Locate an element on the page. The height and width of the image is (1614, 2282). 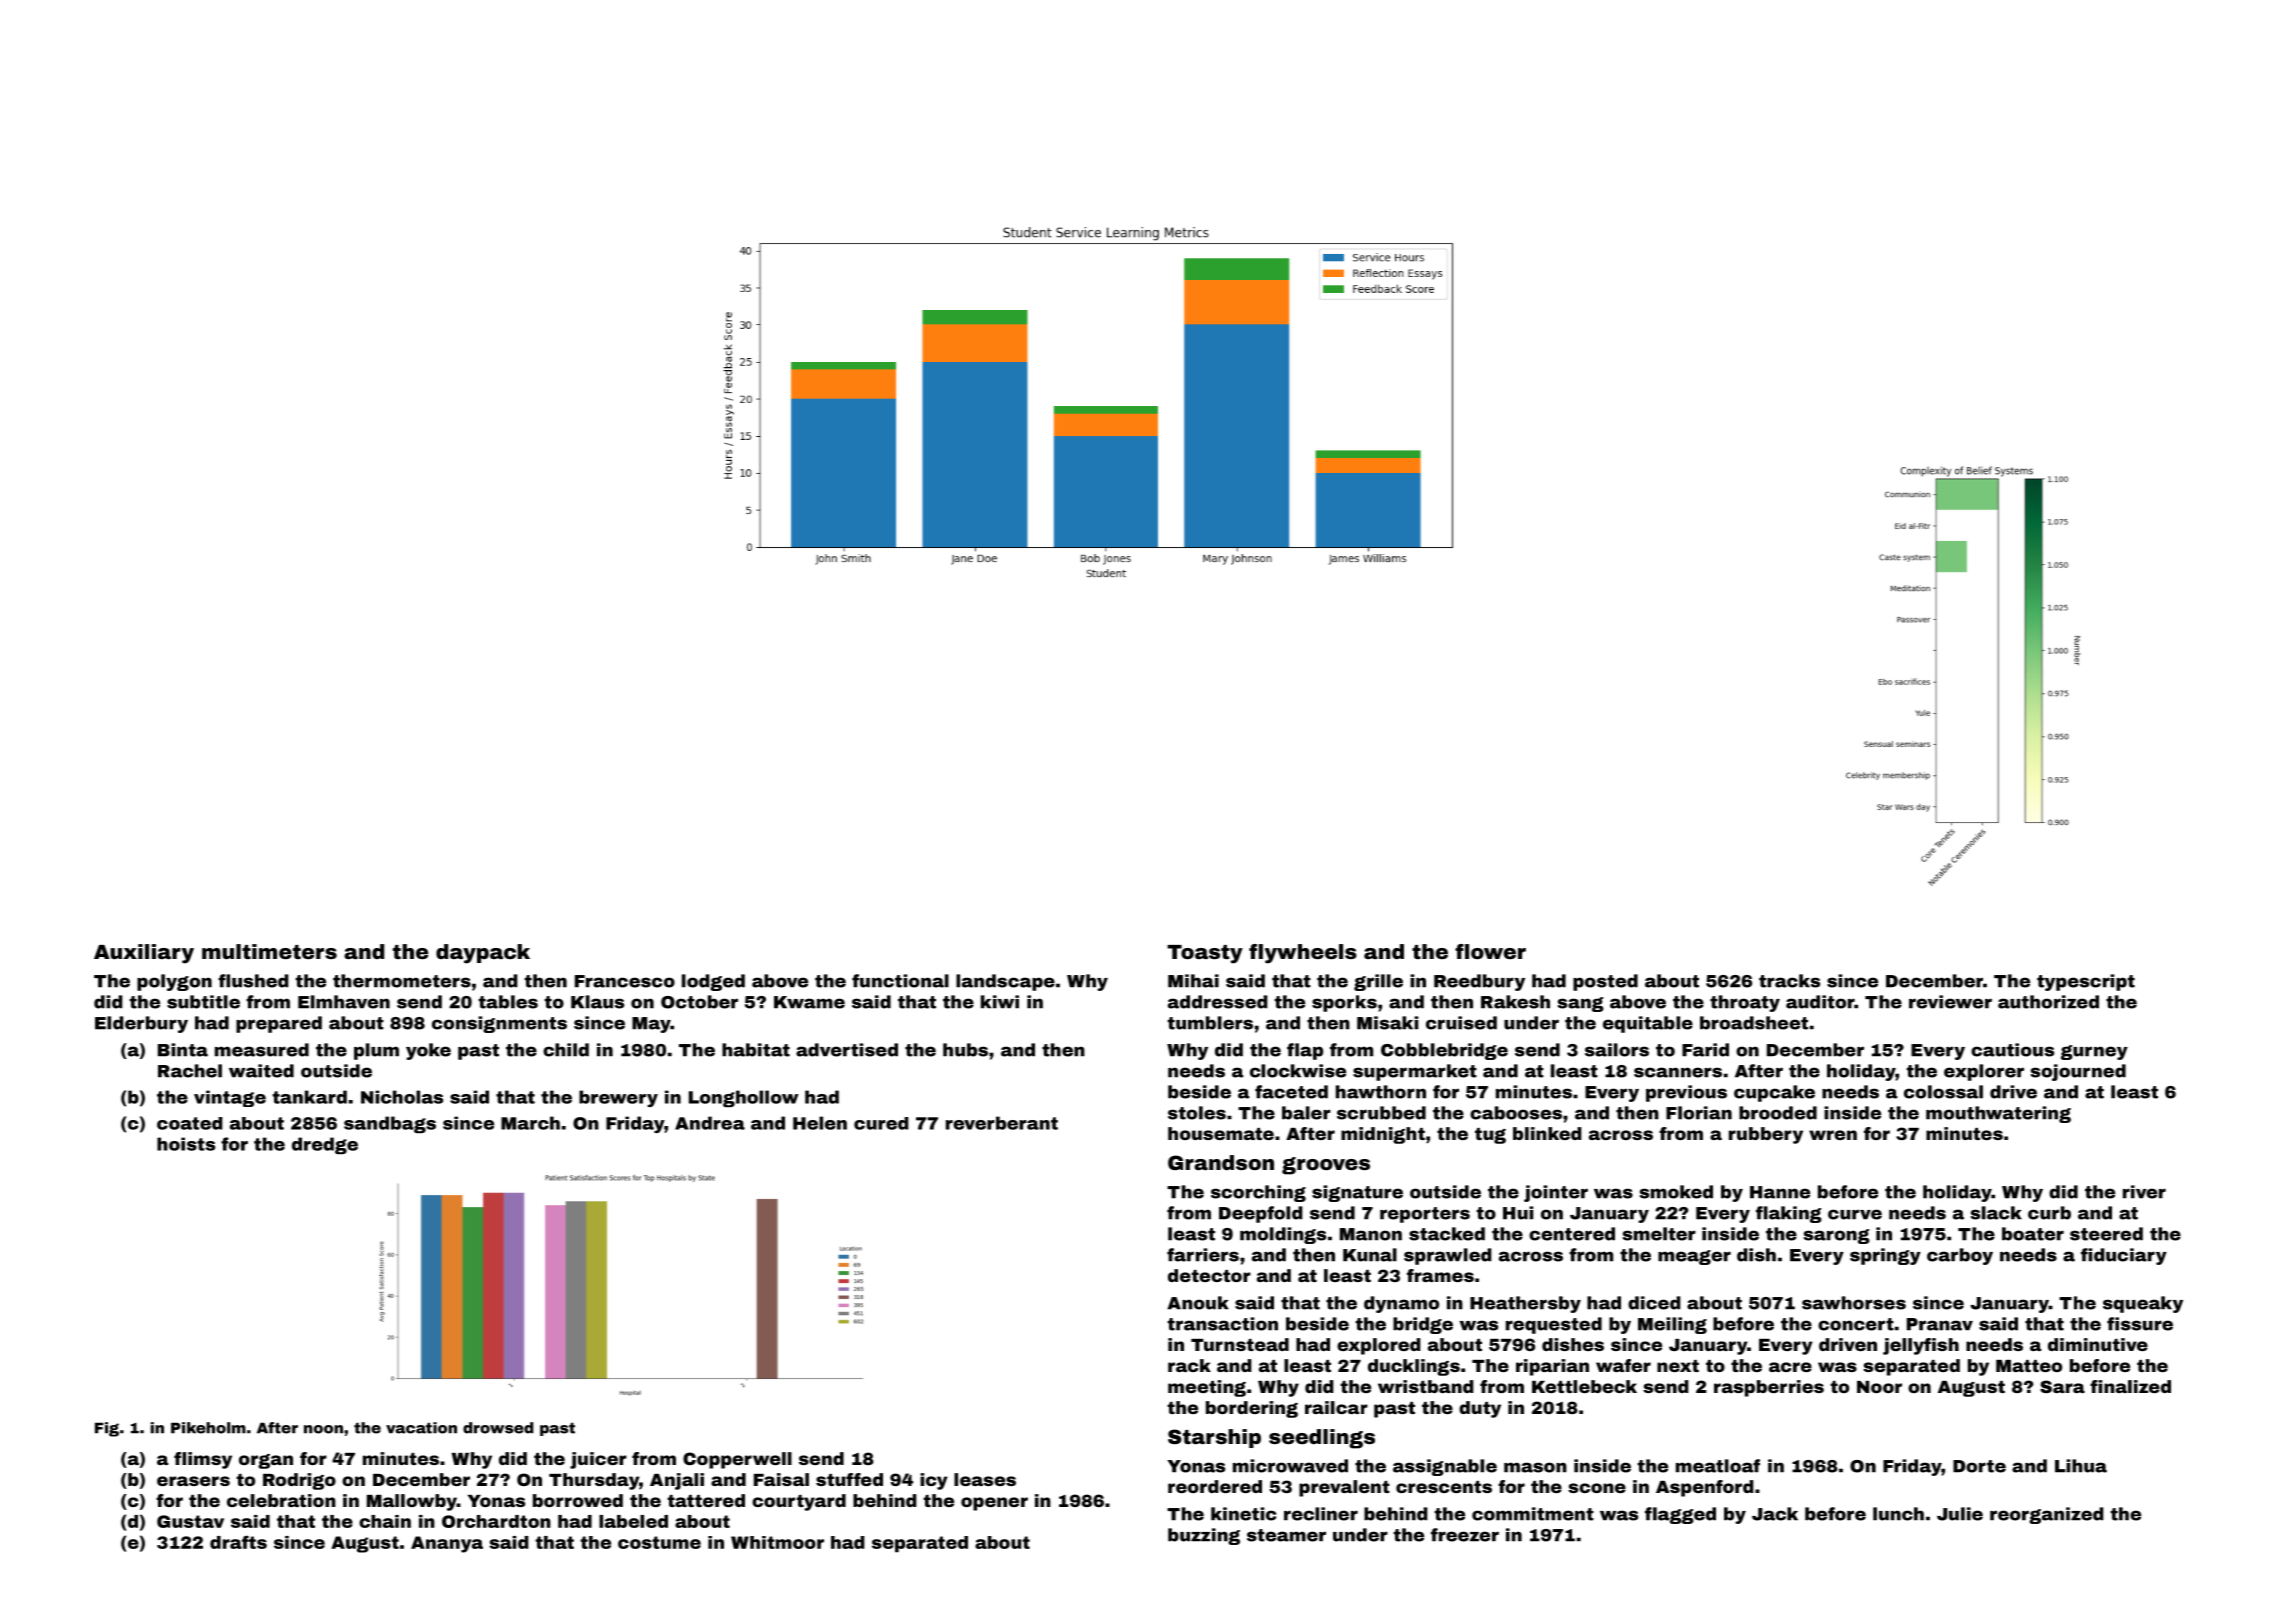
Turnstead is located at coordinates (1240, 1344).
